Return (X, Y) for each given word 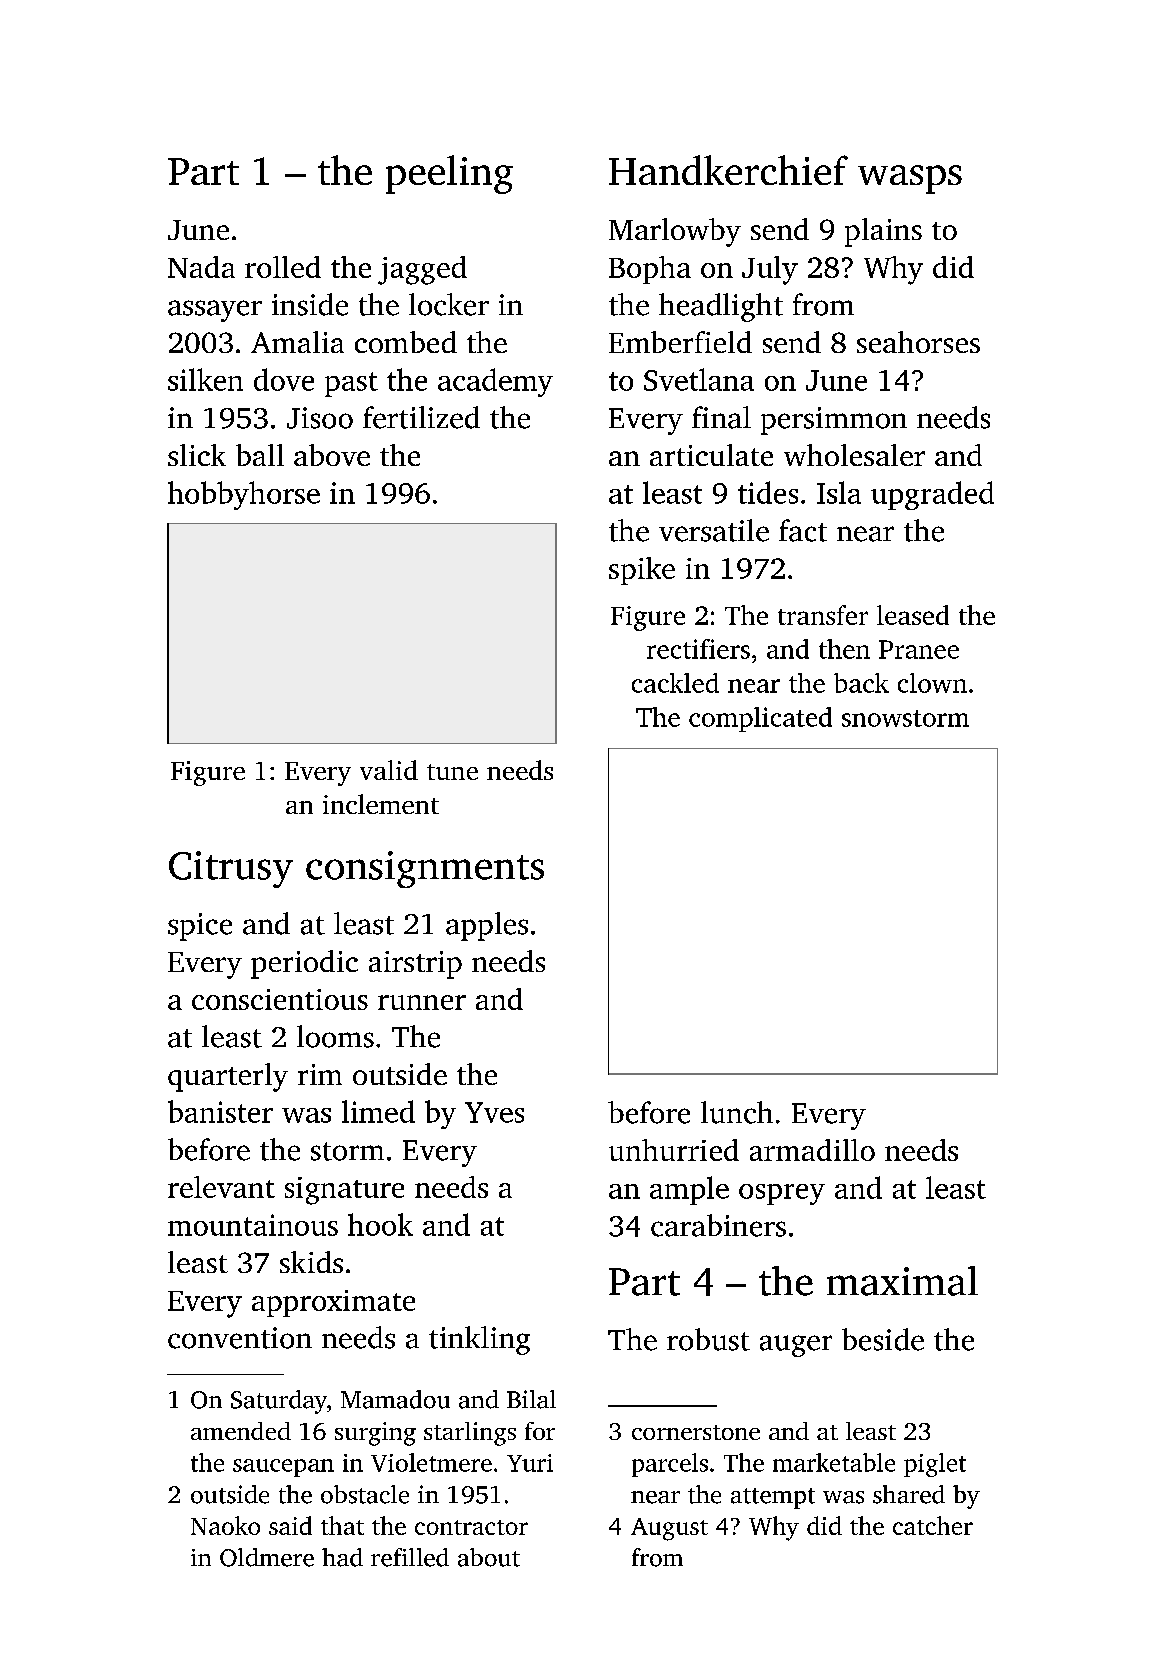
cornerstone (696, 1432)
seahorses (918, 342)
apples (487, 926)
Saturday (279, 1402)
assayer (215, 311)
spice (200, 927)
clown (932, 683)
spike (642, 571)
